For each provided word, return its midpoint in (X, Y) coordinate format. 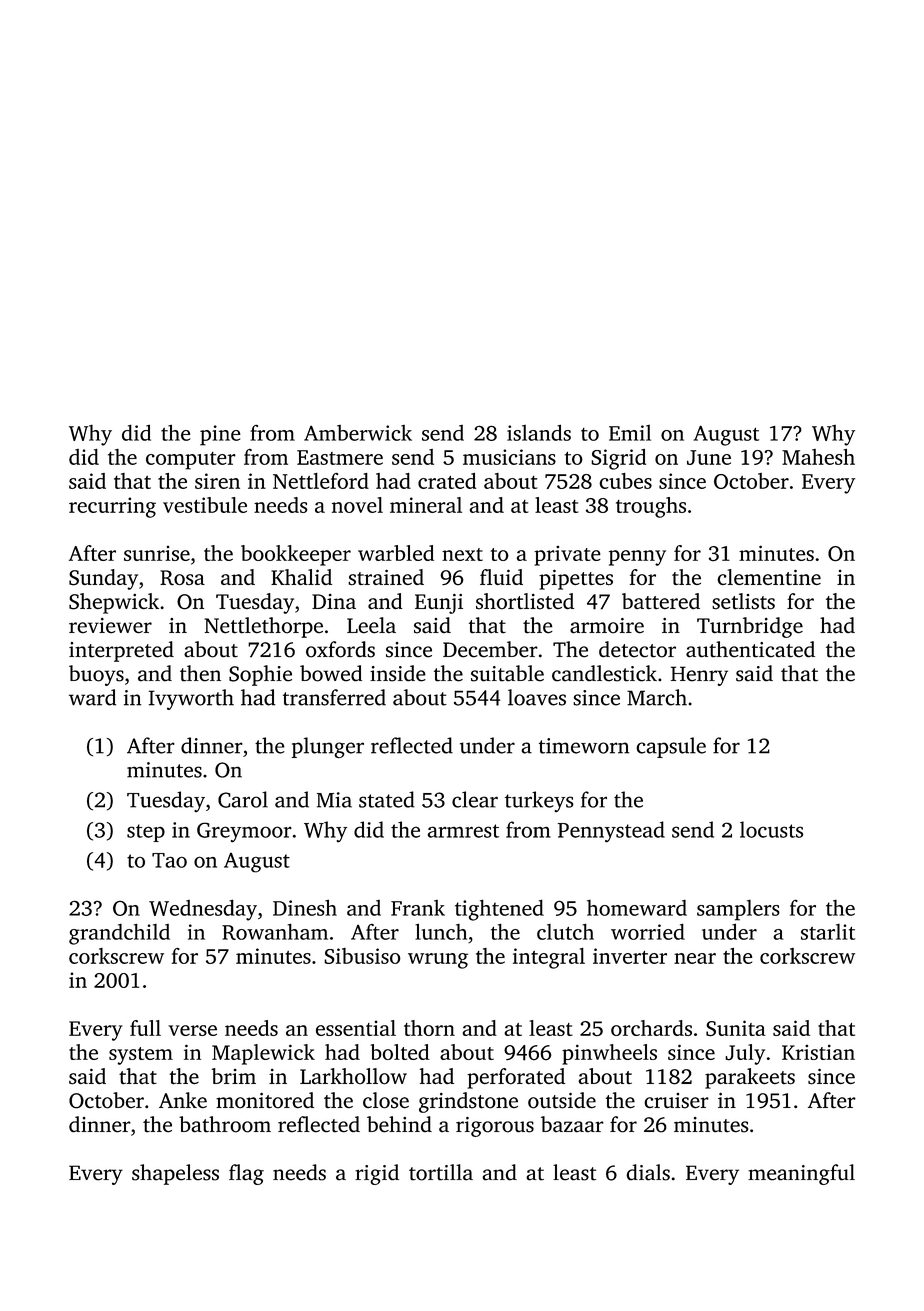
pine (220, 435)
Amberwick (358, 433)
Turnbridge (750, 627)
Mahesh (818, 457)
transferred (334, 697)
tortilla (441, 1172)
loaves (537, 697)
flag (246, 1174)
